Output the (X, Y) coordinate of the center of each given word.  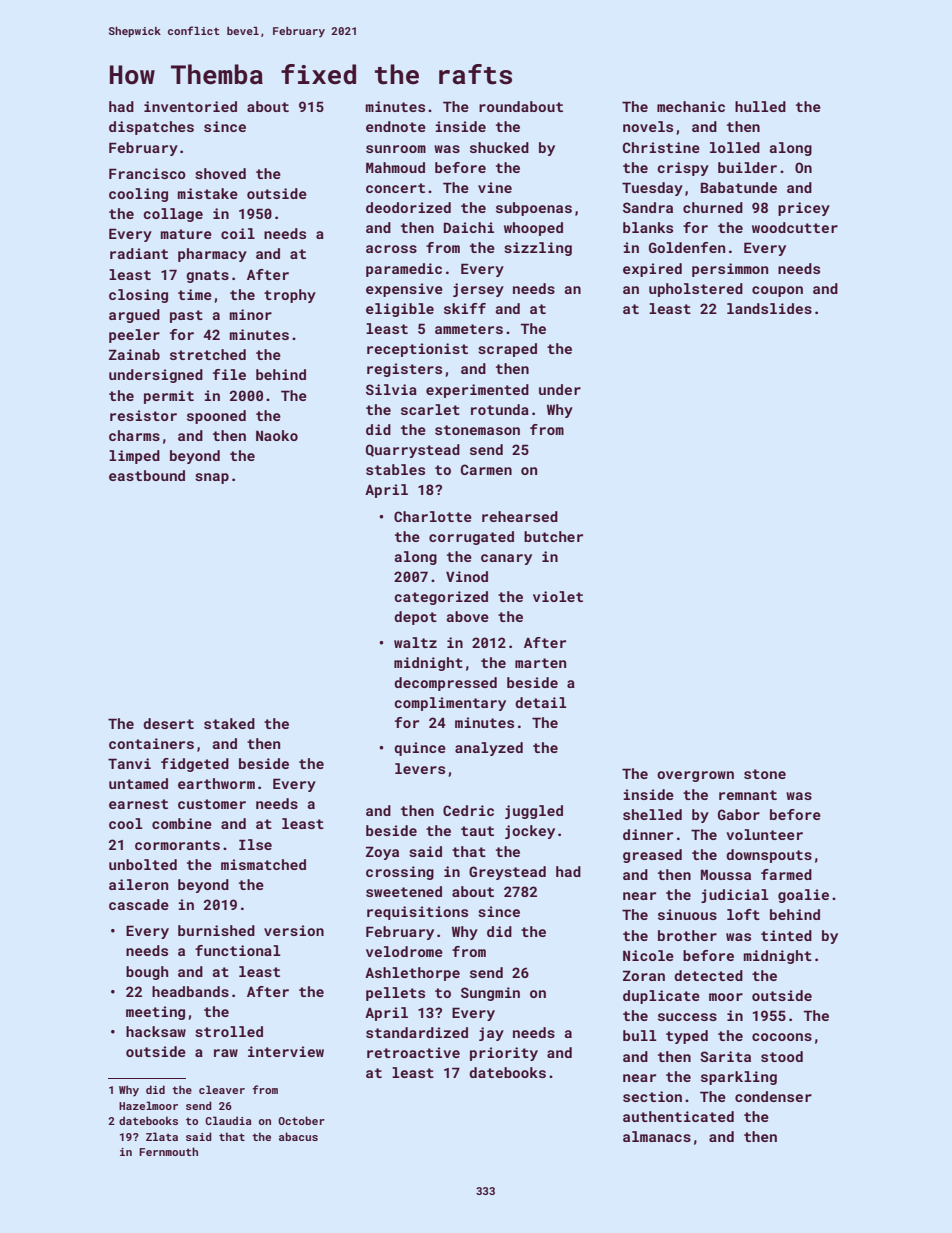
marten (540, 663)
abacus (298, 1136)
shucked (499, 147)
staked (229, 723)
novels (648, 126)
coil (238, 233)
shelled (652, 814)
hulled (760, 106)
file (229, 374)
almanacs (657, 1136)
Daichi (469, 227)
